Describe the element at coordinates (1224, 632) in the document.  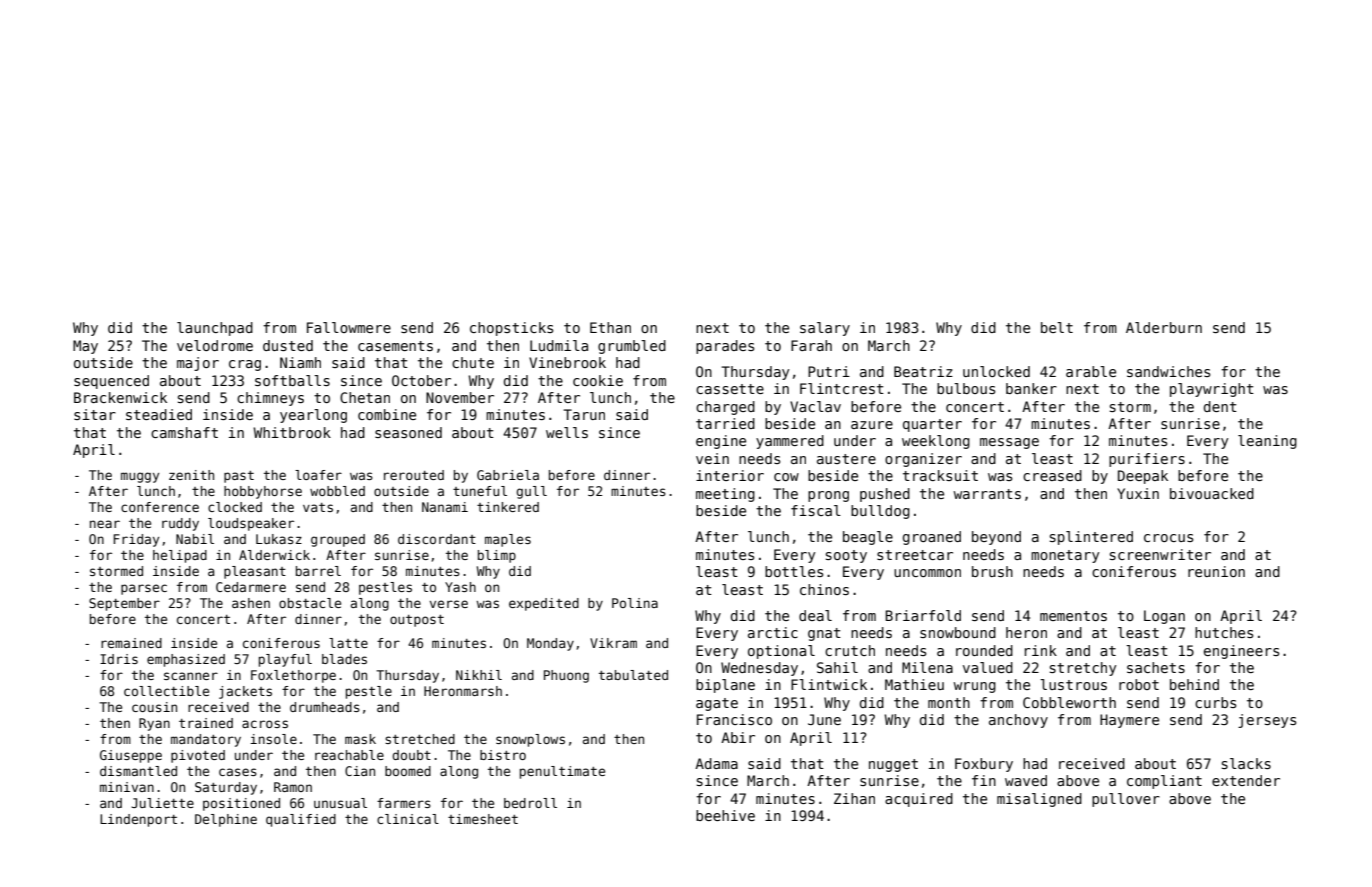
I see `hutches` at that location.
